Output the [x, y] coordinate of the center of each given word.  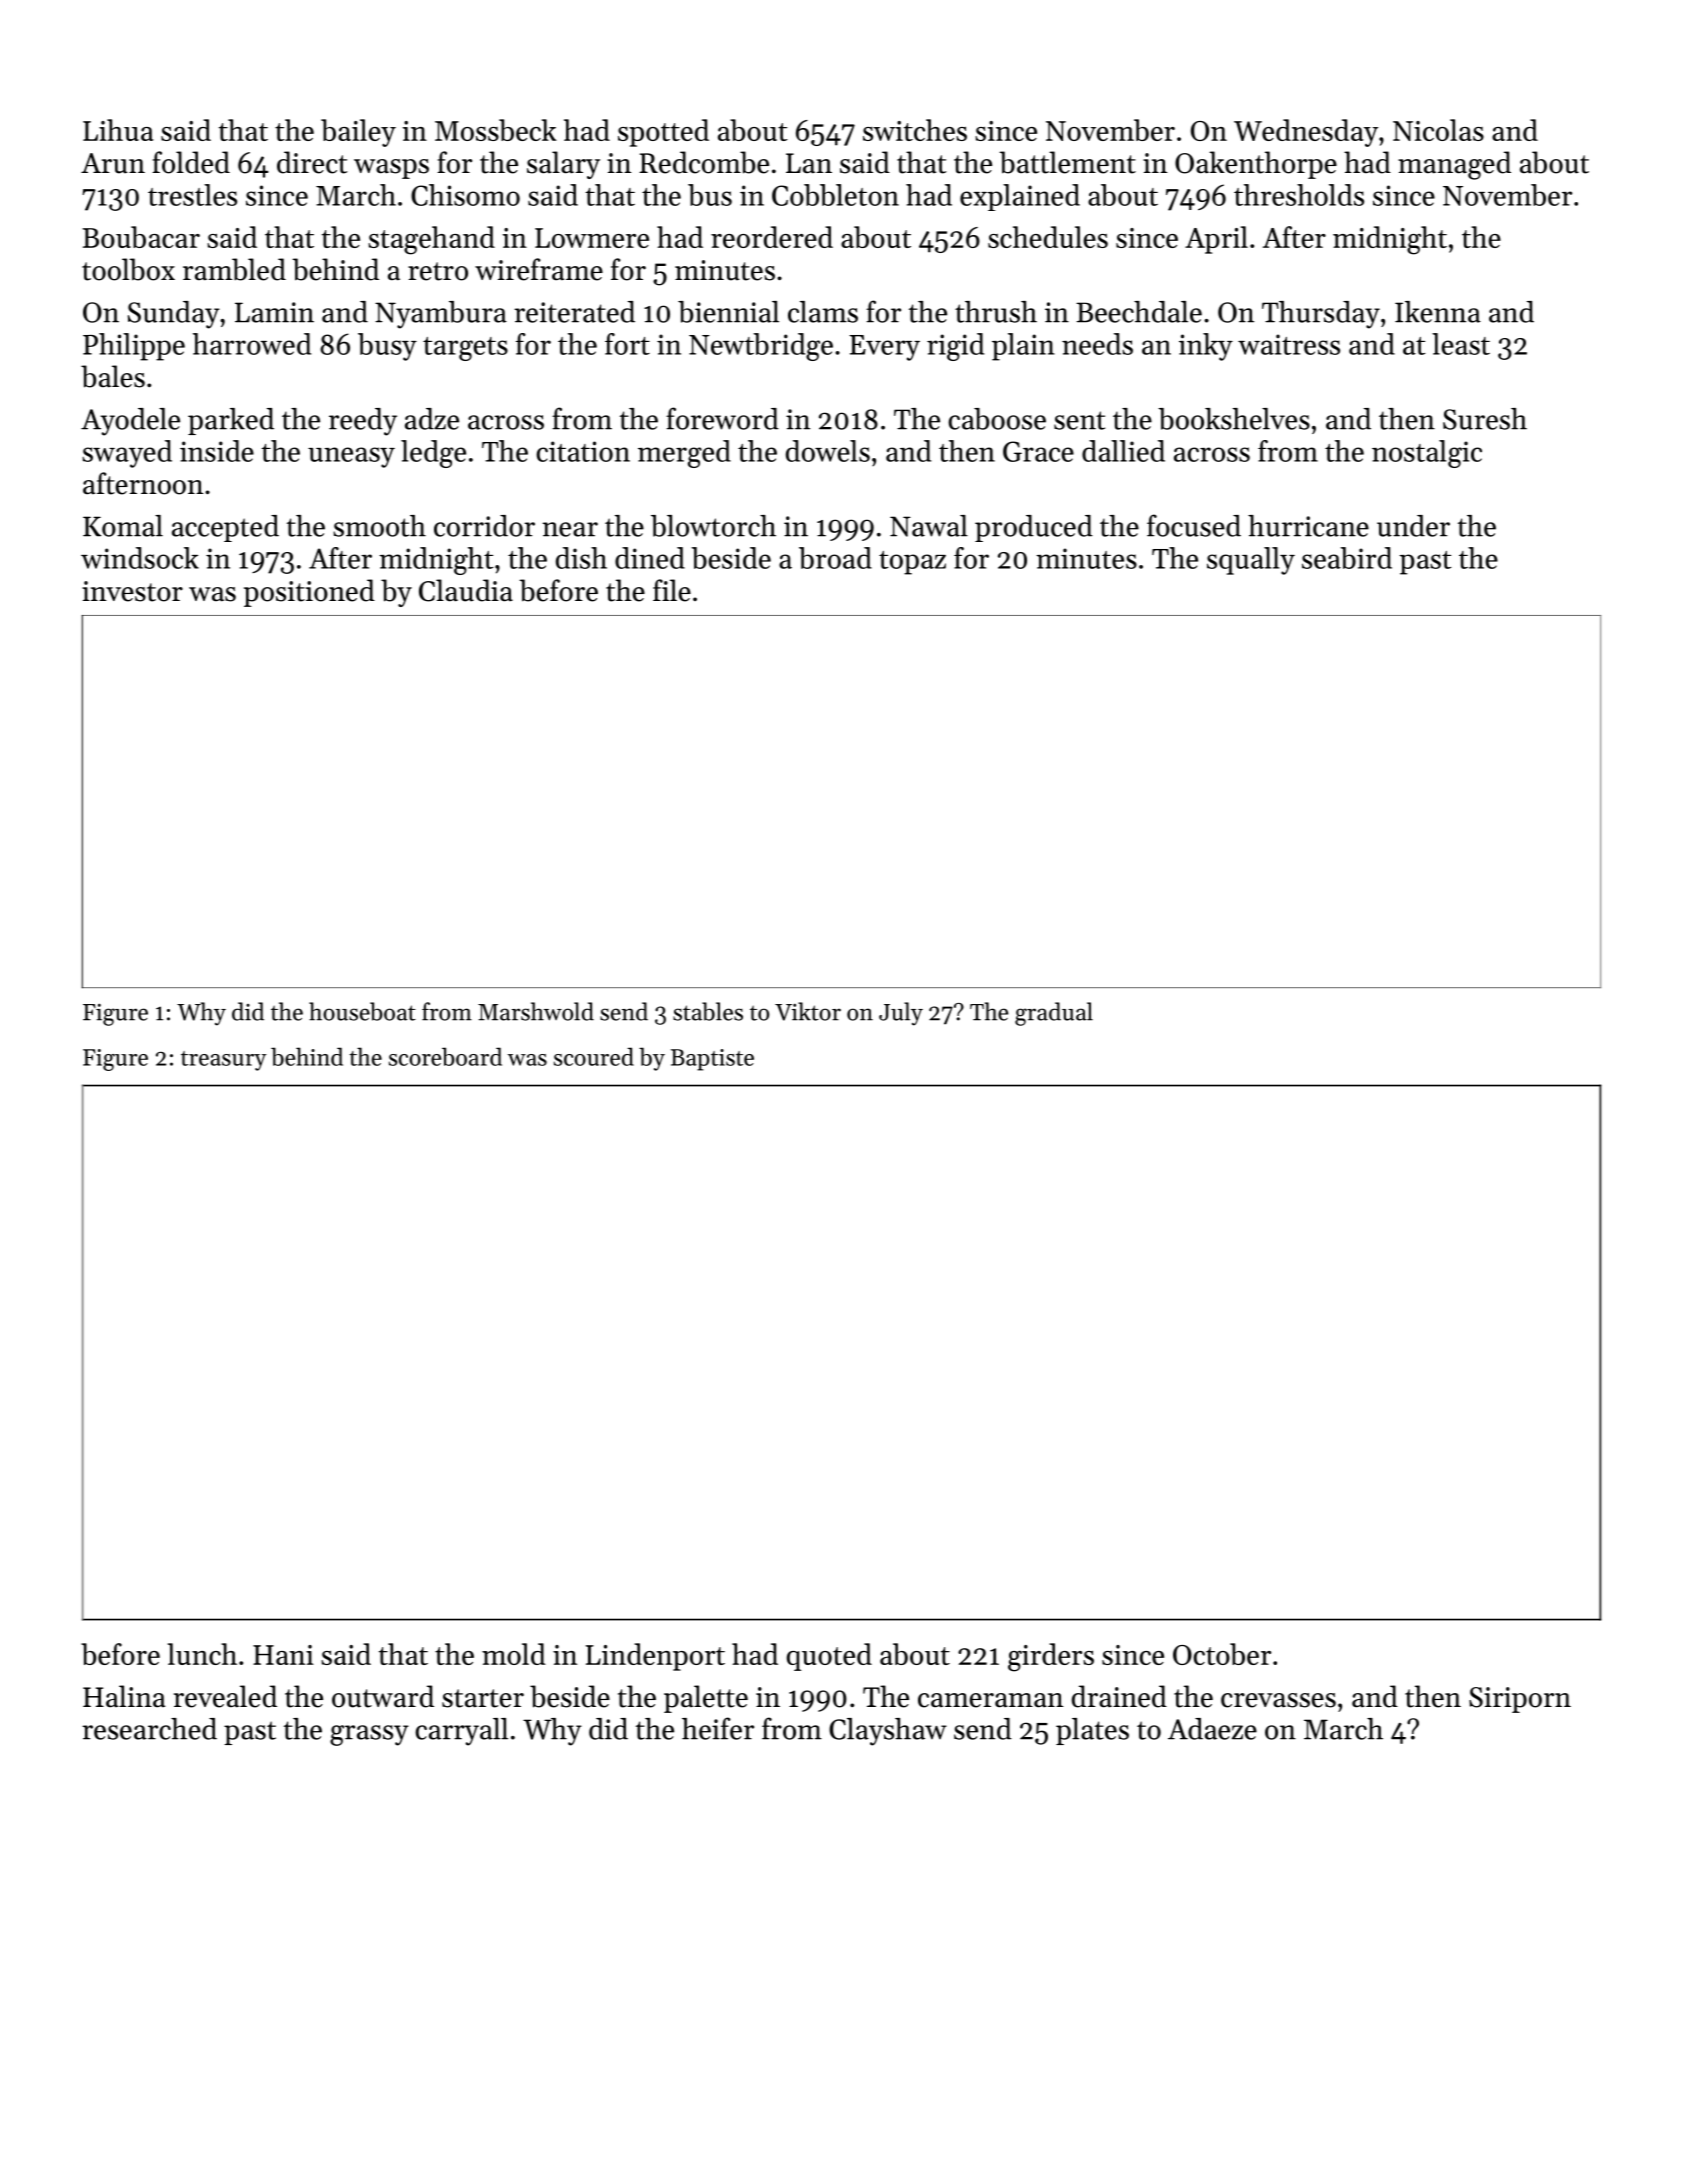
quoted [829, 1657]
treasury [224, 1061]
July [901, 1014]
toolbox [128, 269]
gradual [1054, 1014]
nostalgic [1427, 454]
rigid [955, 347]
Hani [283, 1655]
